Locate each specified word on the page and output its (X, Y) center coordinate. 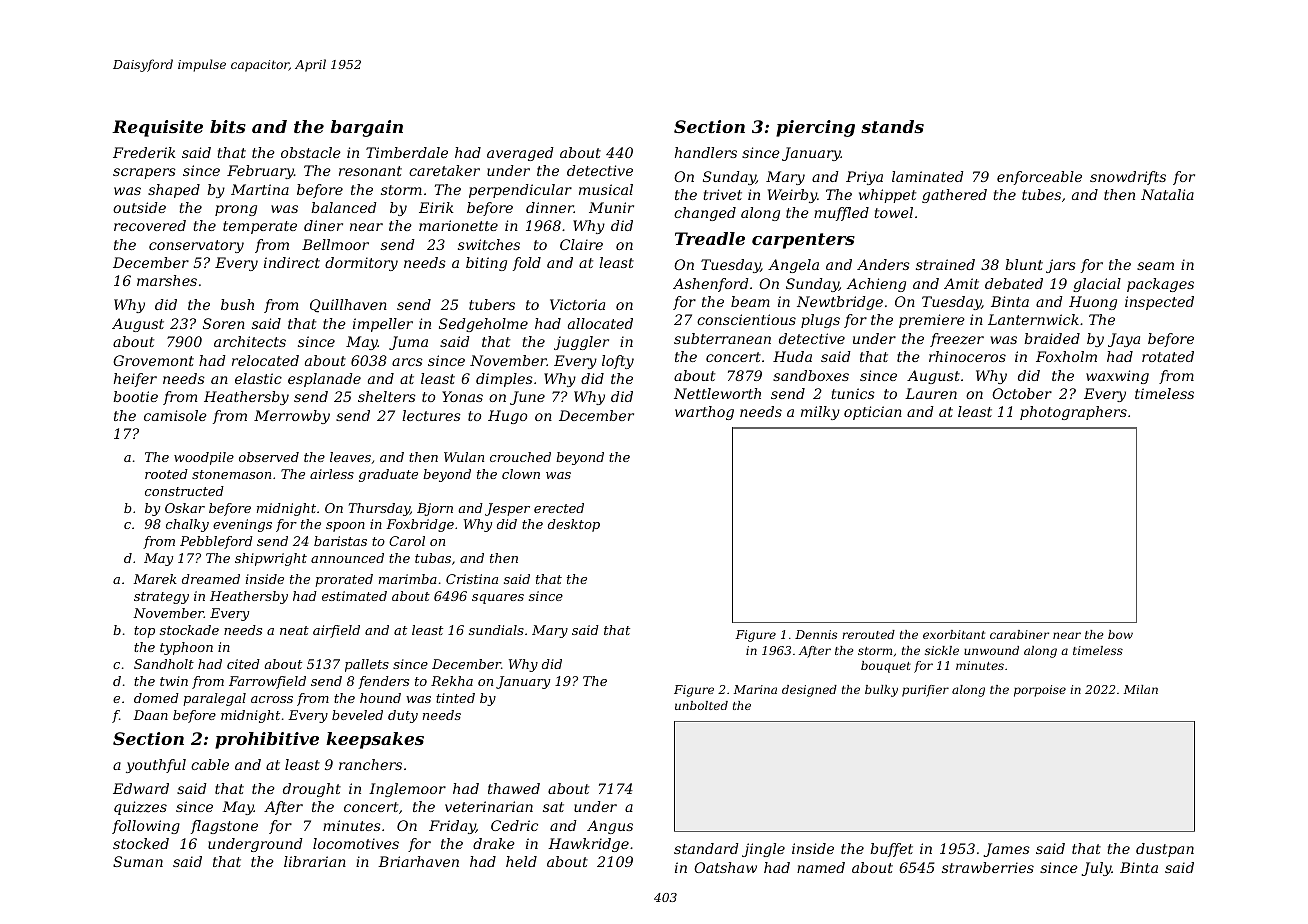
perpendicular (520, 191)
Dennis (816, 634)
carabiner (1019, 634)
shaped (174, 191)
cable (210, 764)
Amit (961, 283)
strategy (161, 598)
